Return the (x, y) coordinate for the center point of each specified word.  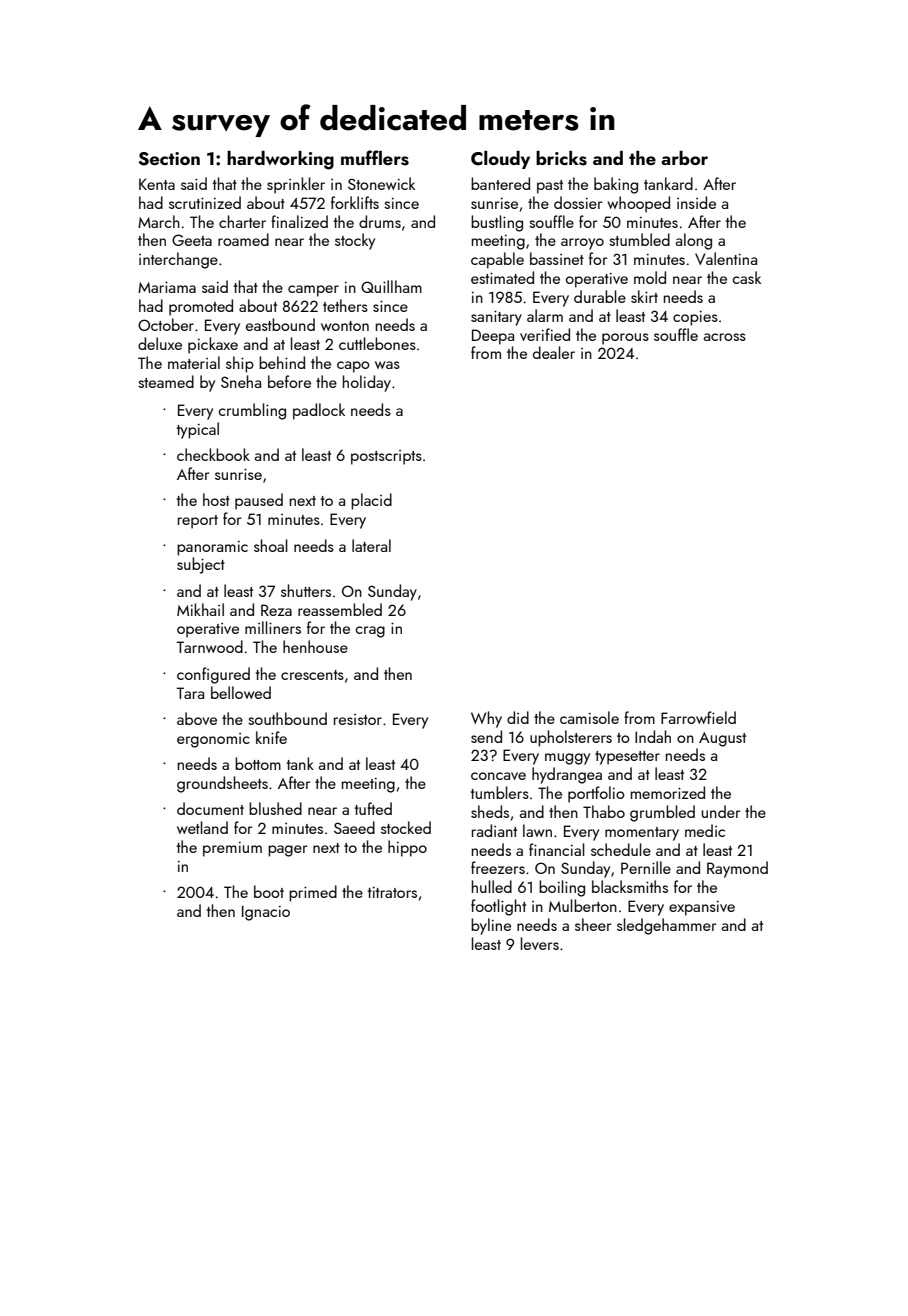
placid (371, 501)
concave (498, 776)
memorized (668, 792)
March (159, 221)
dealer (554, 352)
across (725, 337)
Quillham (391, 286)
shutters (306, 590)
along (694, 241)
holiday (367, 383)
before (289, 381)
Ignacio (266, 913)
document (210, 808)
